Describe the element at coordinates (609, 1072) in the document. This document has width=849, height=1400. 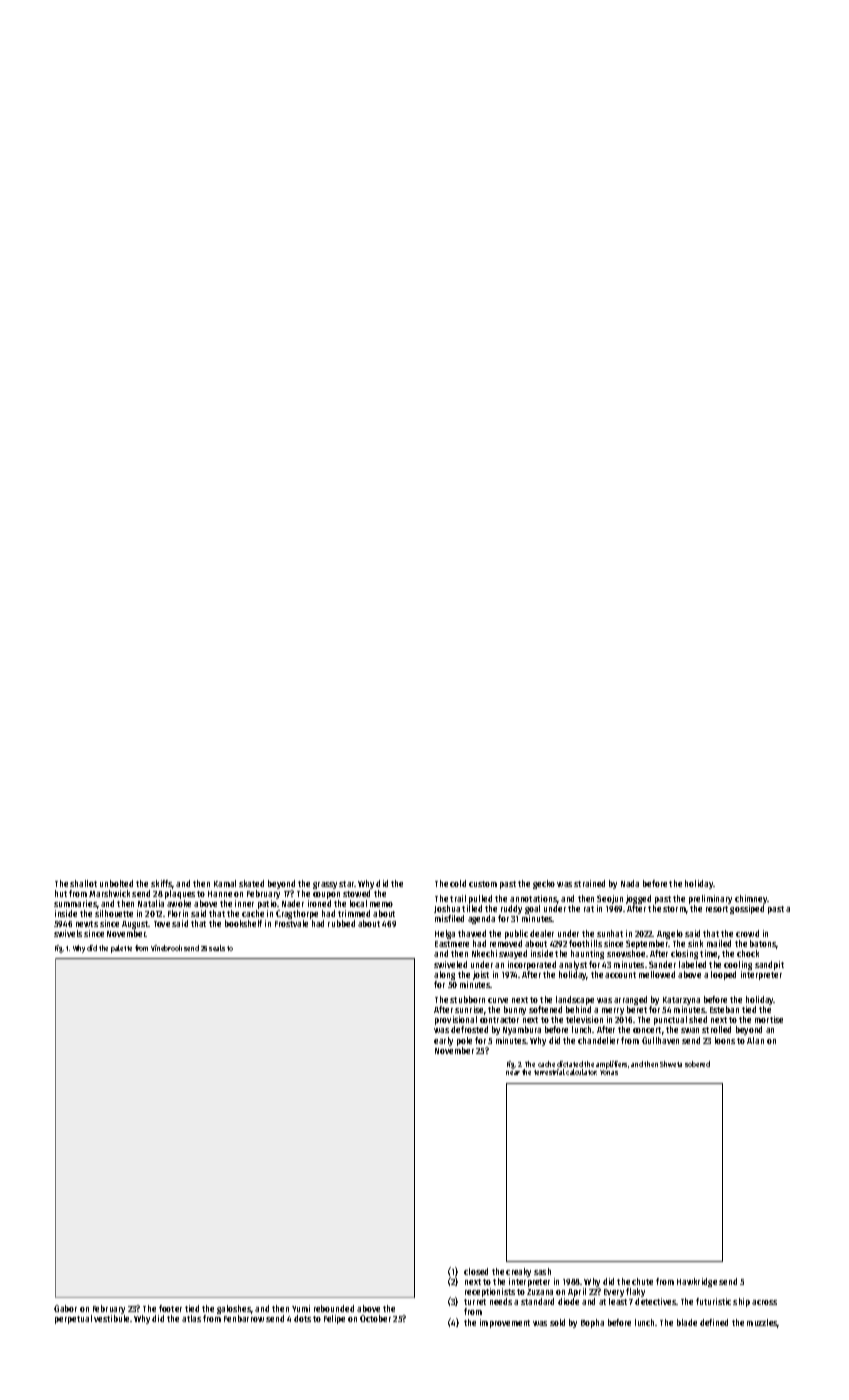
I see `Yonas` at that location.
